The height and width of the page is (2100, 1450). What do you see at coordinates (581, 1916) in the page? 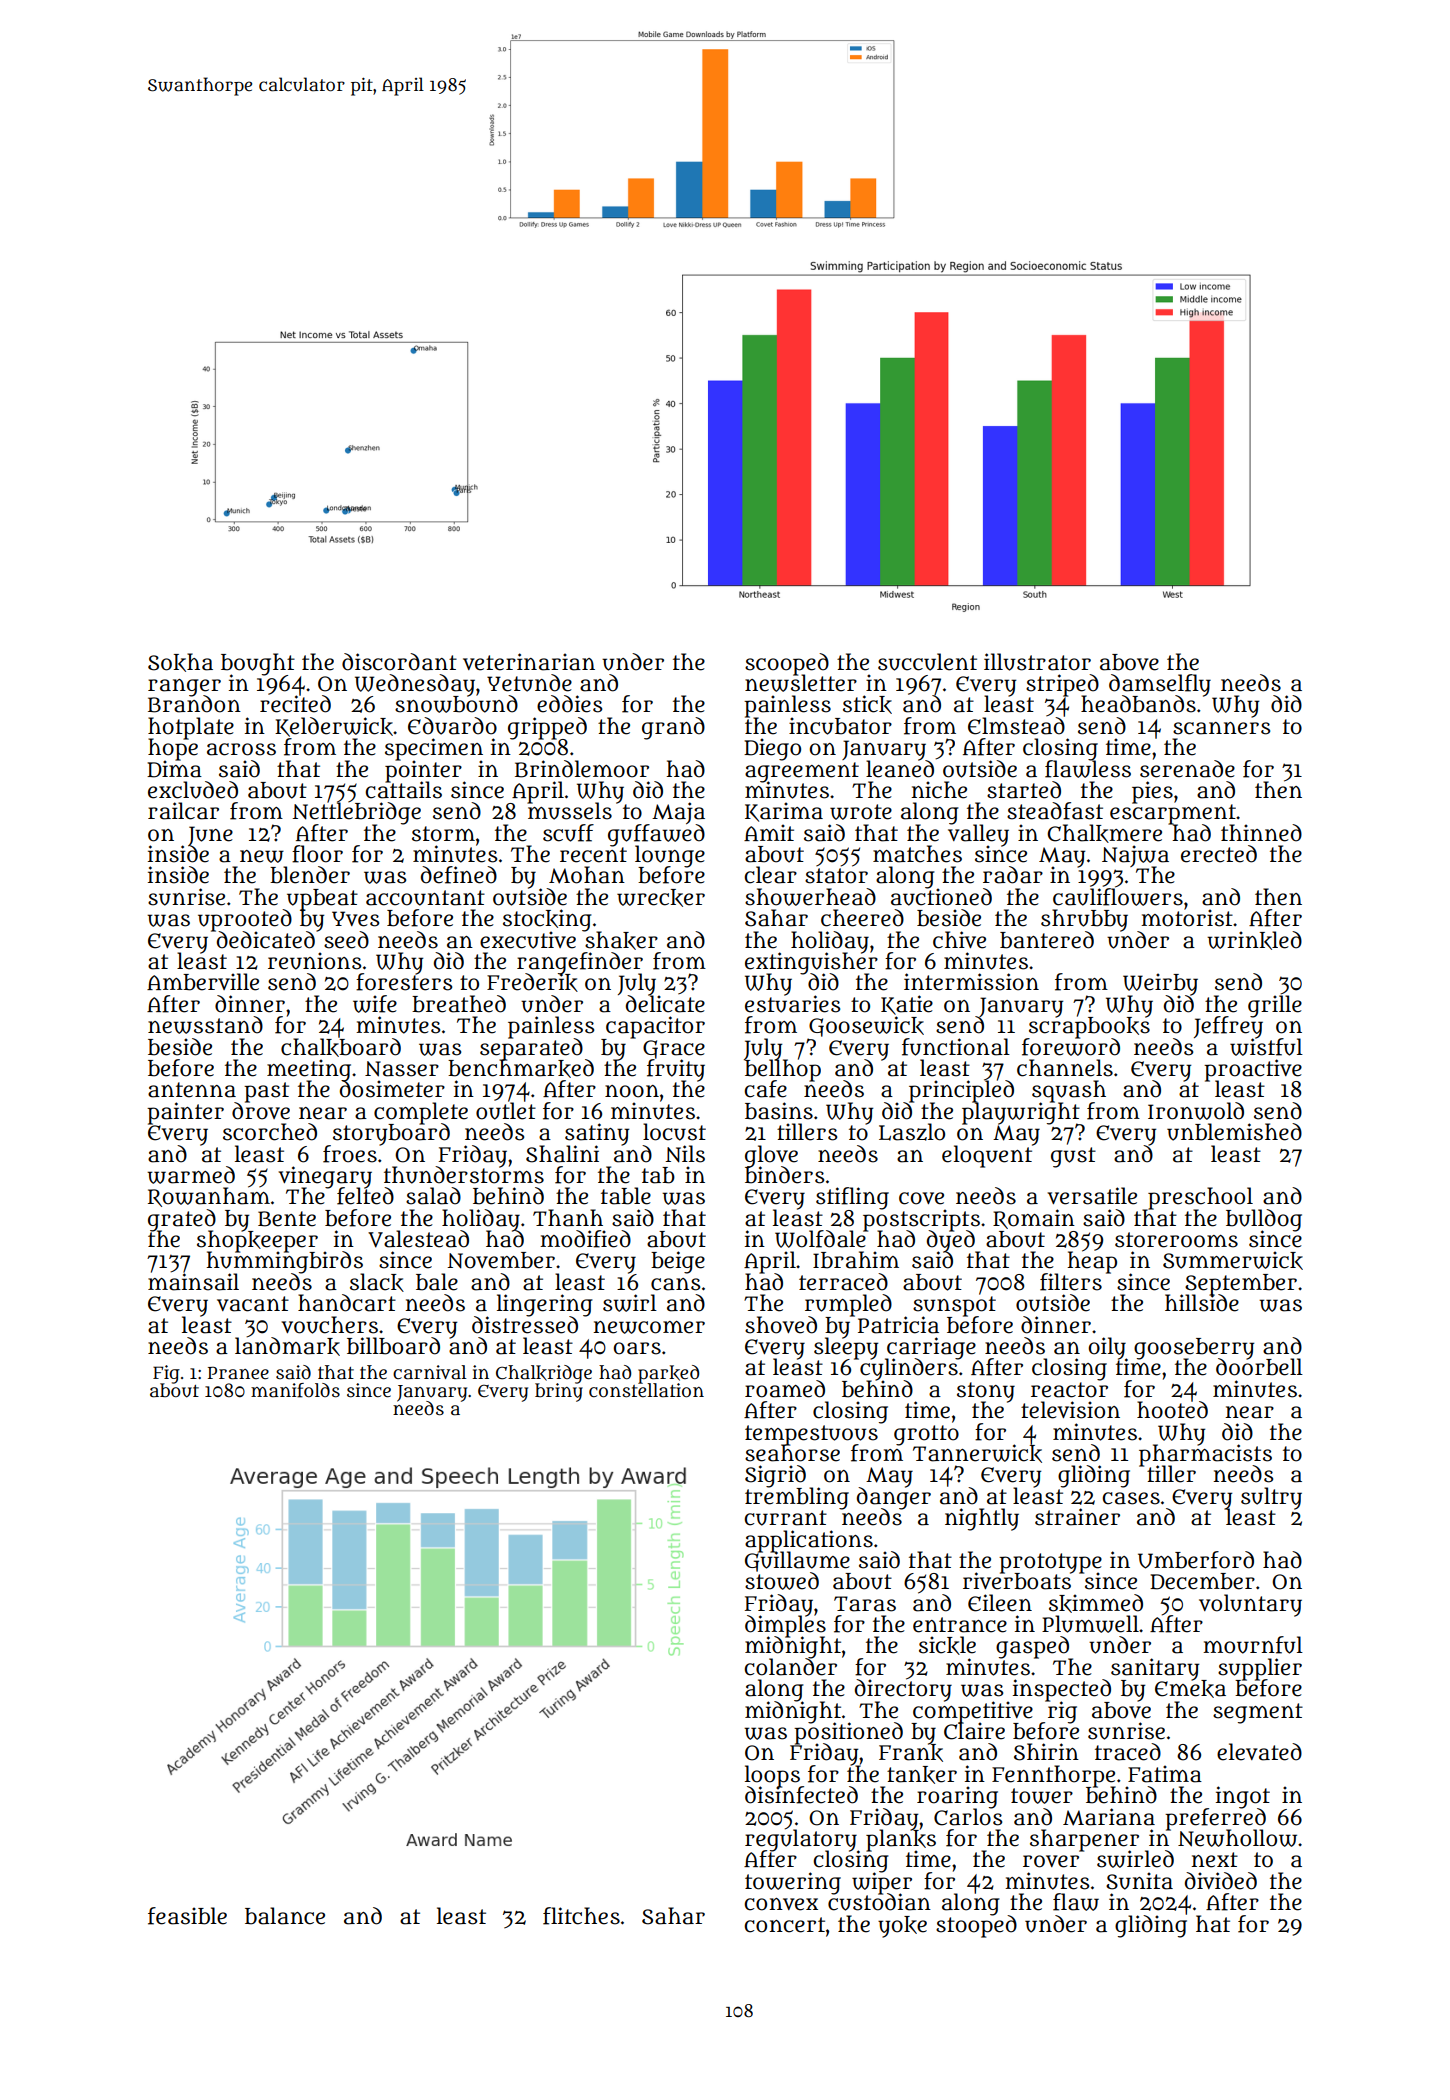
I see `flitches` at bounding box center [581, 1916].
